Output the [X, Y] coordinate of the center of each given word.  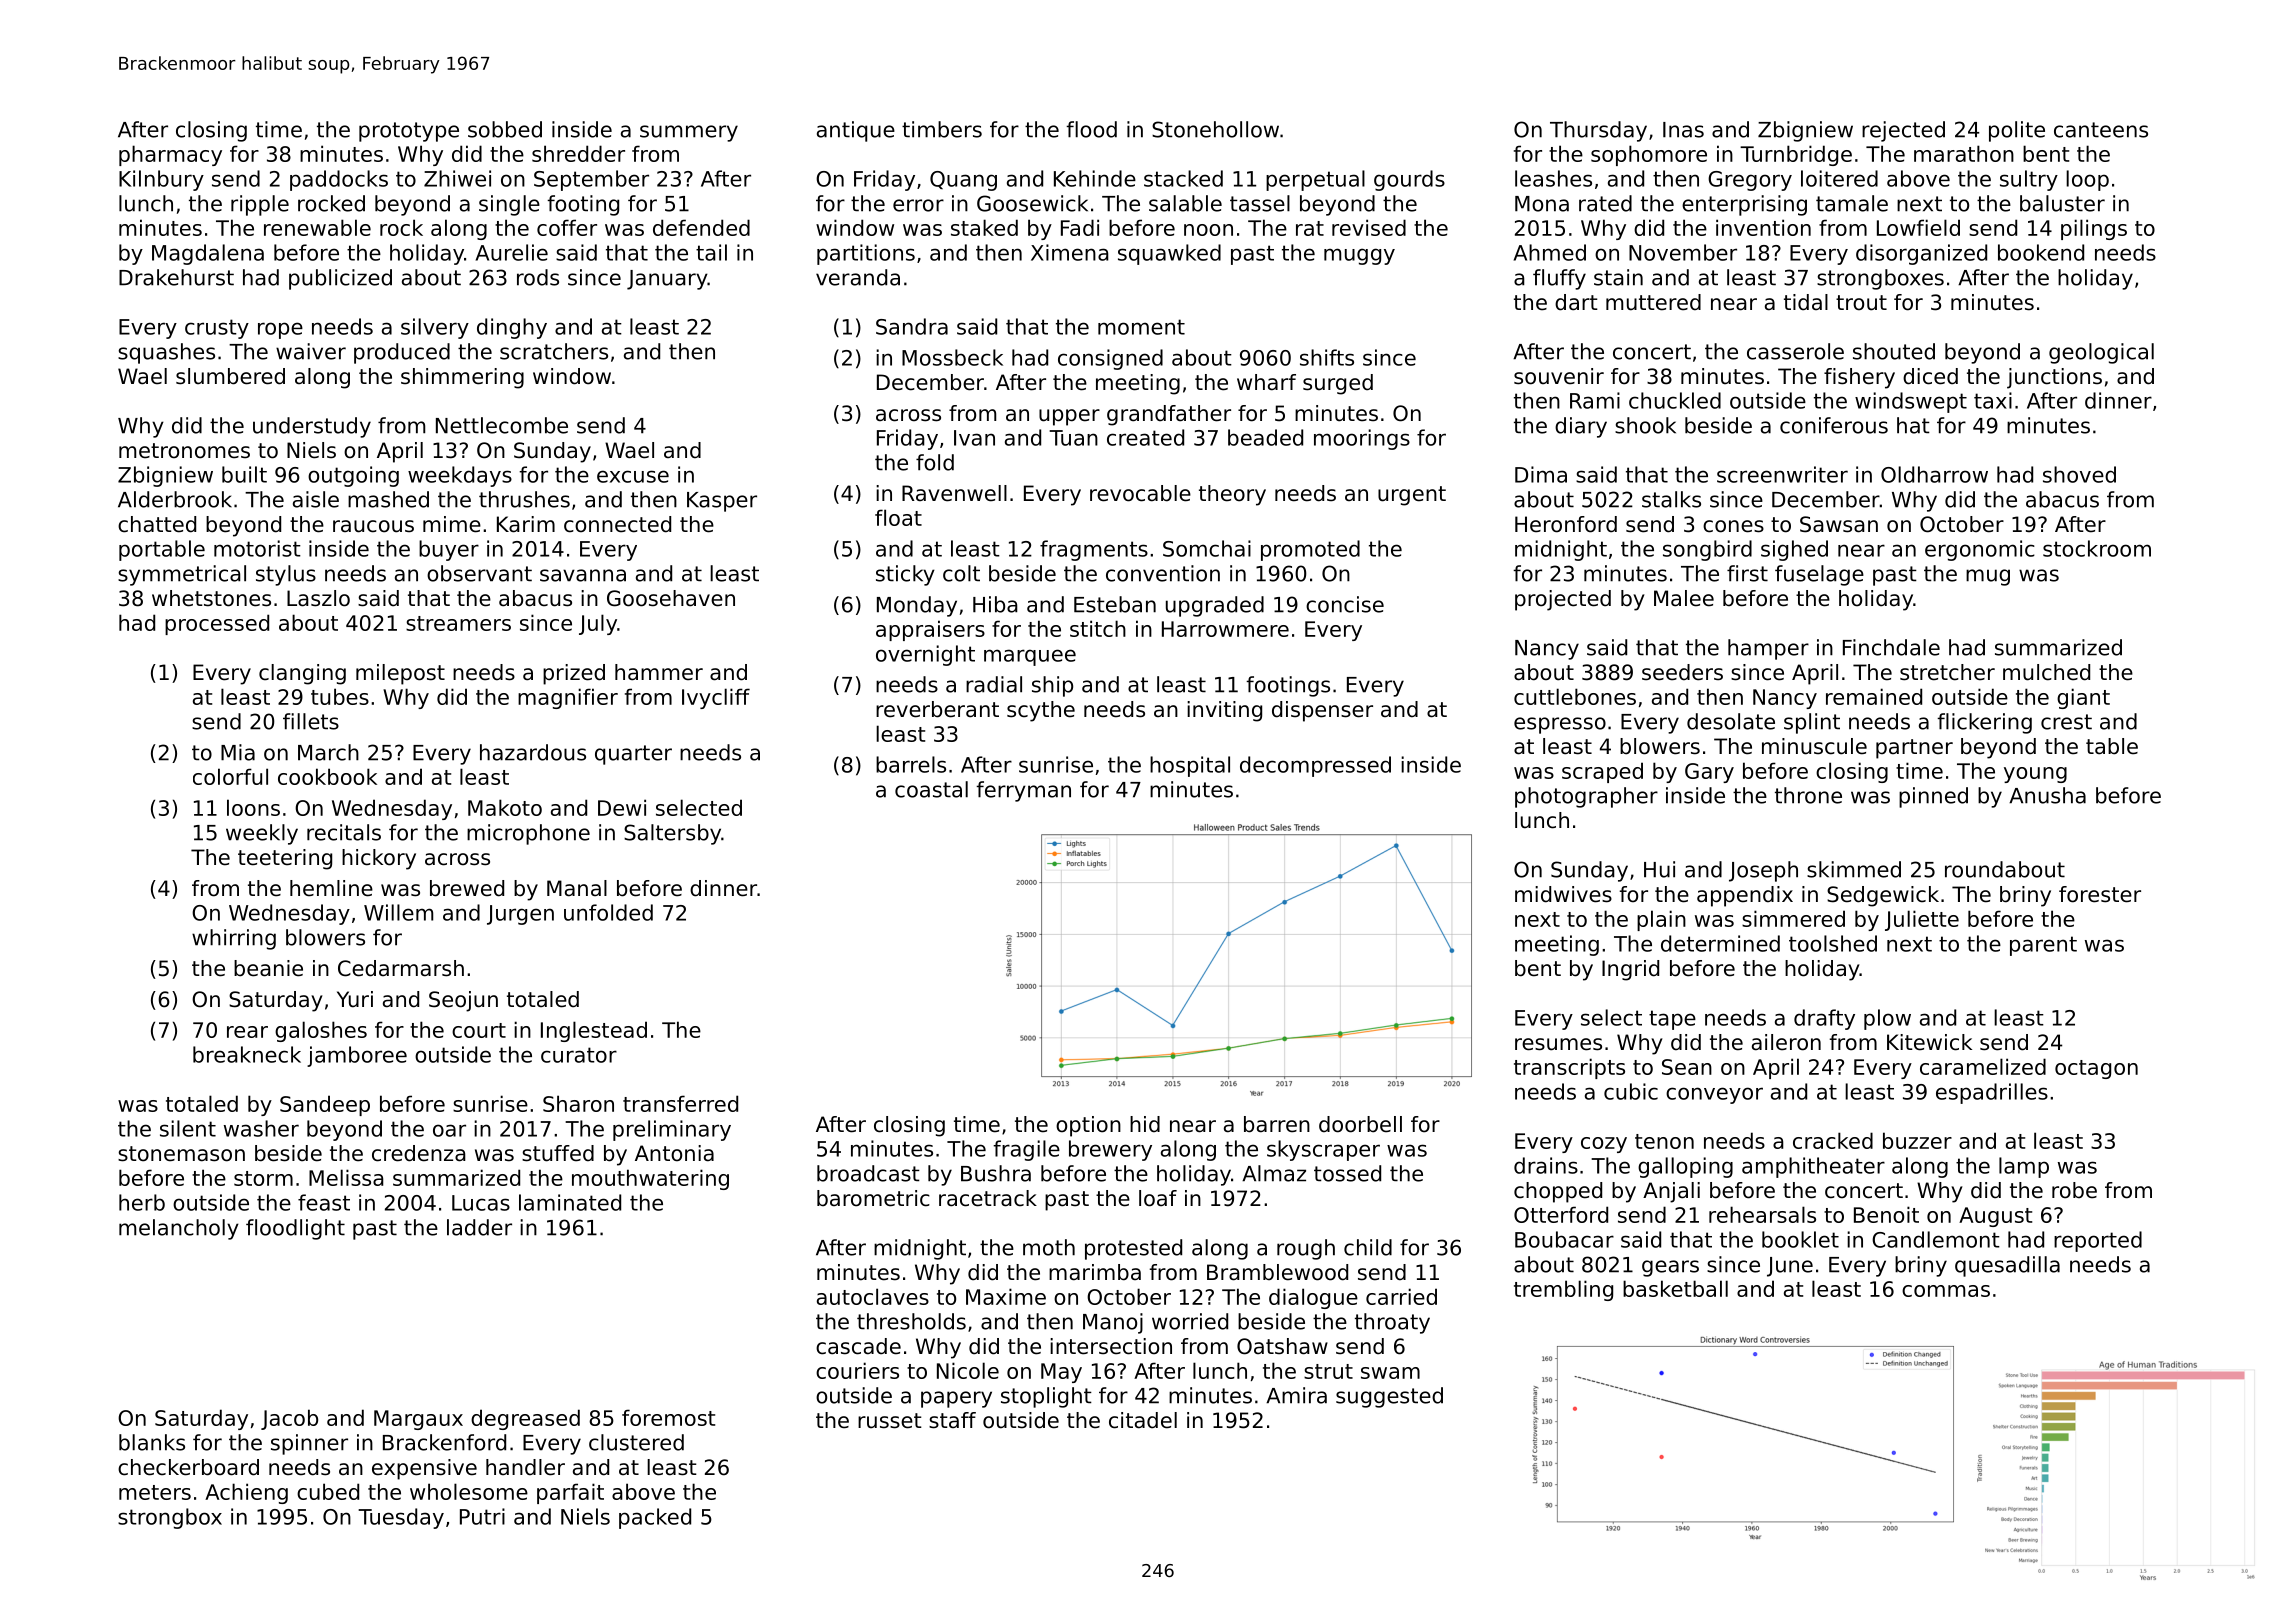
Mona [1542, 204]
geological [2101, 353]
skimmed [1854, 869]
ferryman [1023, 791]
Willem [398, 912]
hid [1145, 1124]
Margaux [418, 1420]
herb [142, 1202]
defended [701, 227]
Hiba [995, 604]
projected [1563, 600]
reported [2098, 1241]
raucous [373, 526]
